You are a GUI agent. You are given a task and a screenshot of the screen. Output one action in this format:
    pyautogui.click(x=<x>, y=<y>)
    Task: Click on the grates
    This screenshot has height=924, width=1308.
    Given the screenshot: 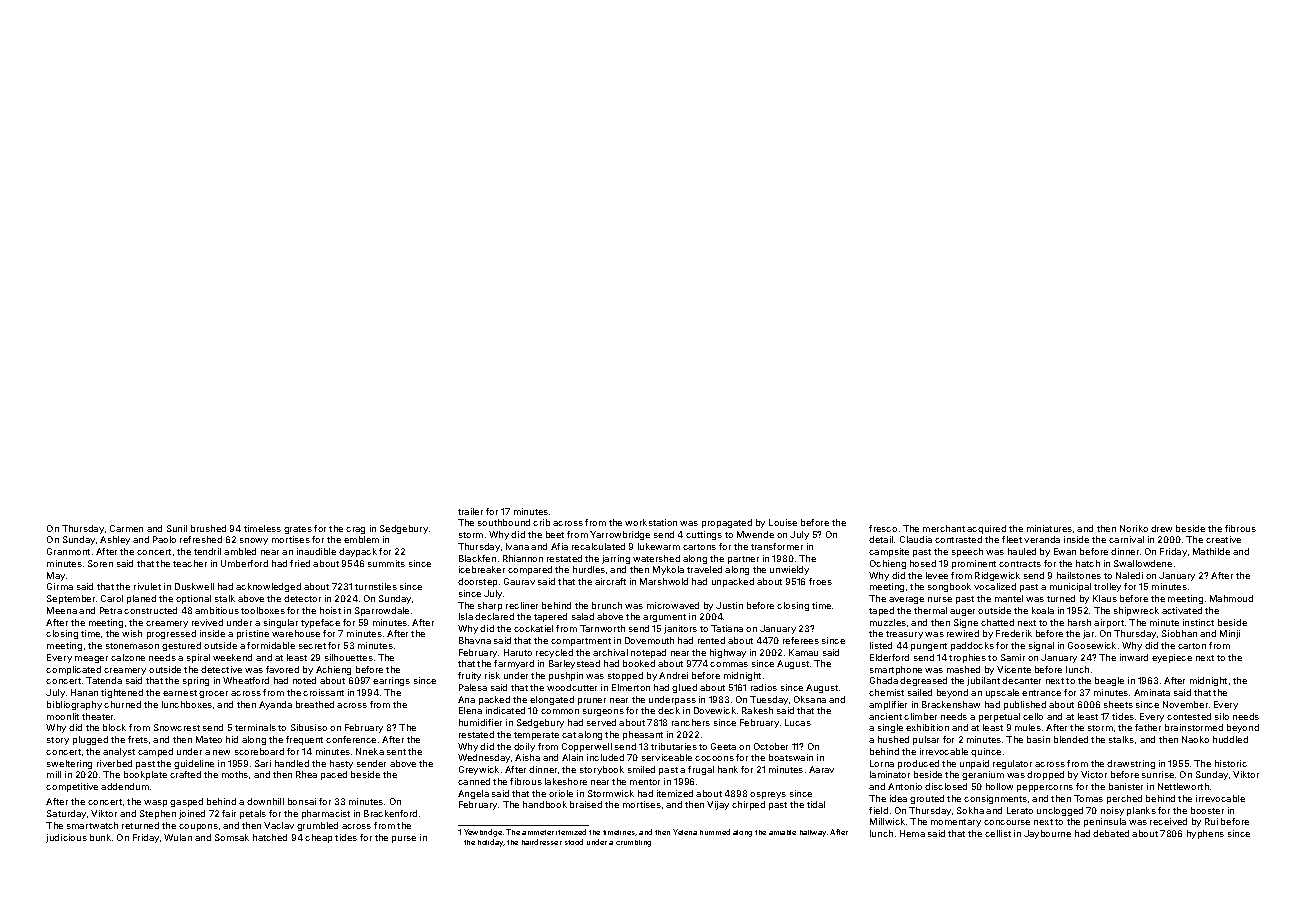 What is the action you would take?
    pyautogui.click(x=298, y=530)
